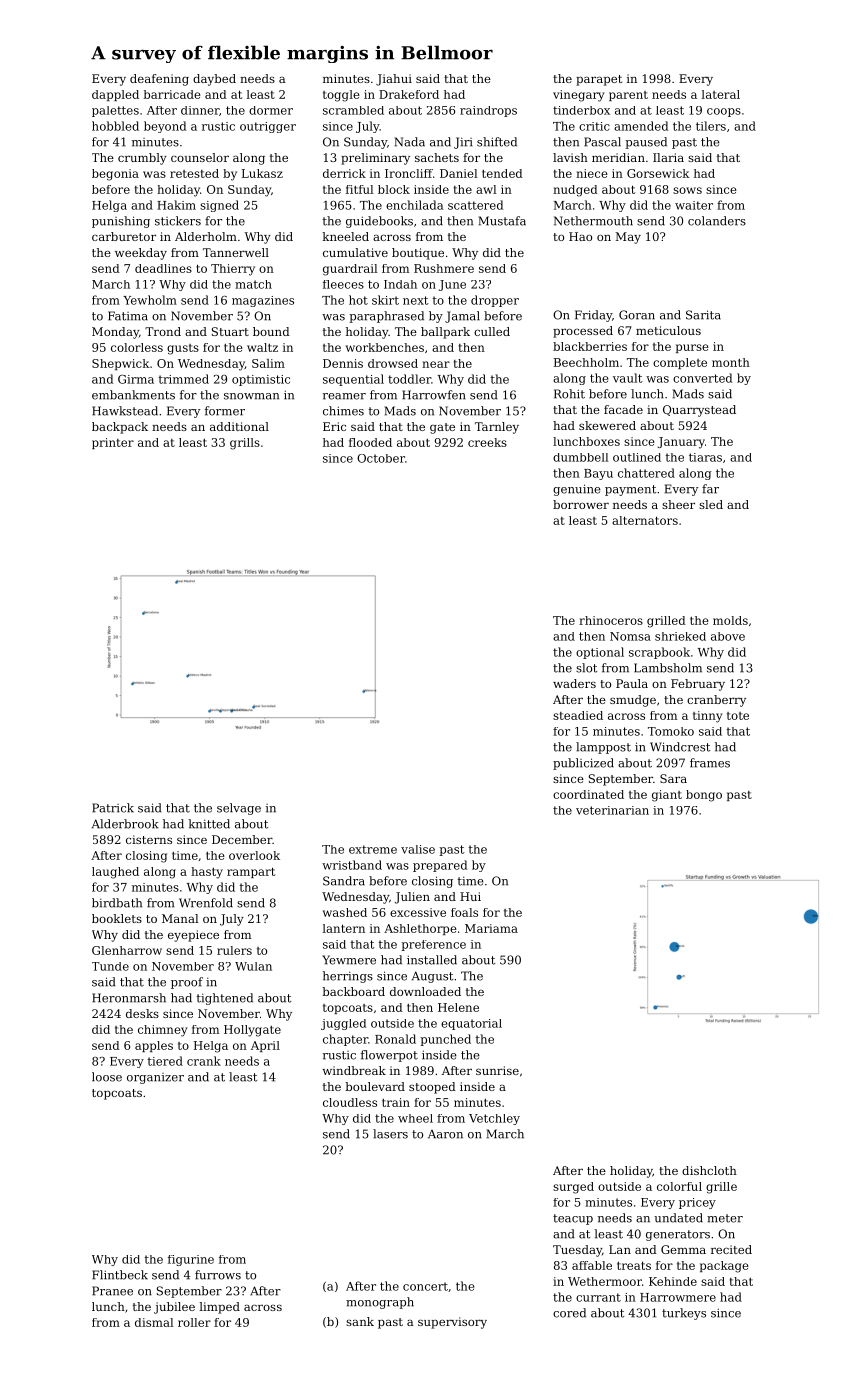  I want to click on Bayu, so click(598, 474).
